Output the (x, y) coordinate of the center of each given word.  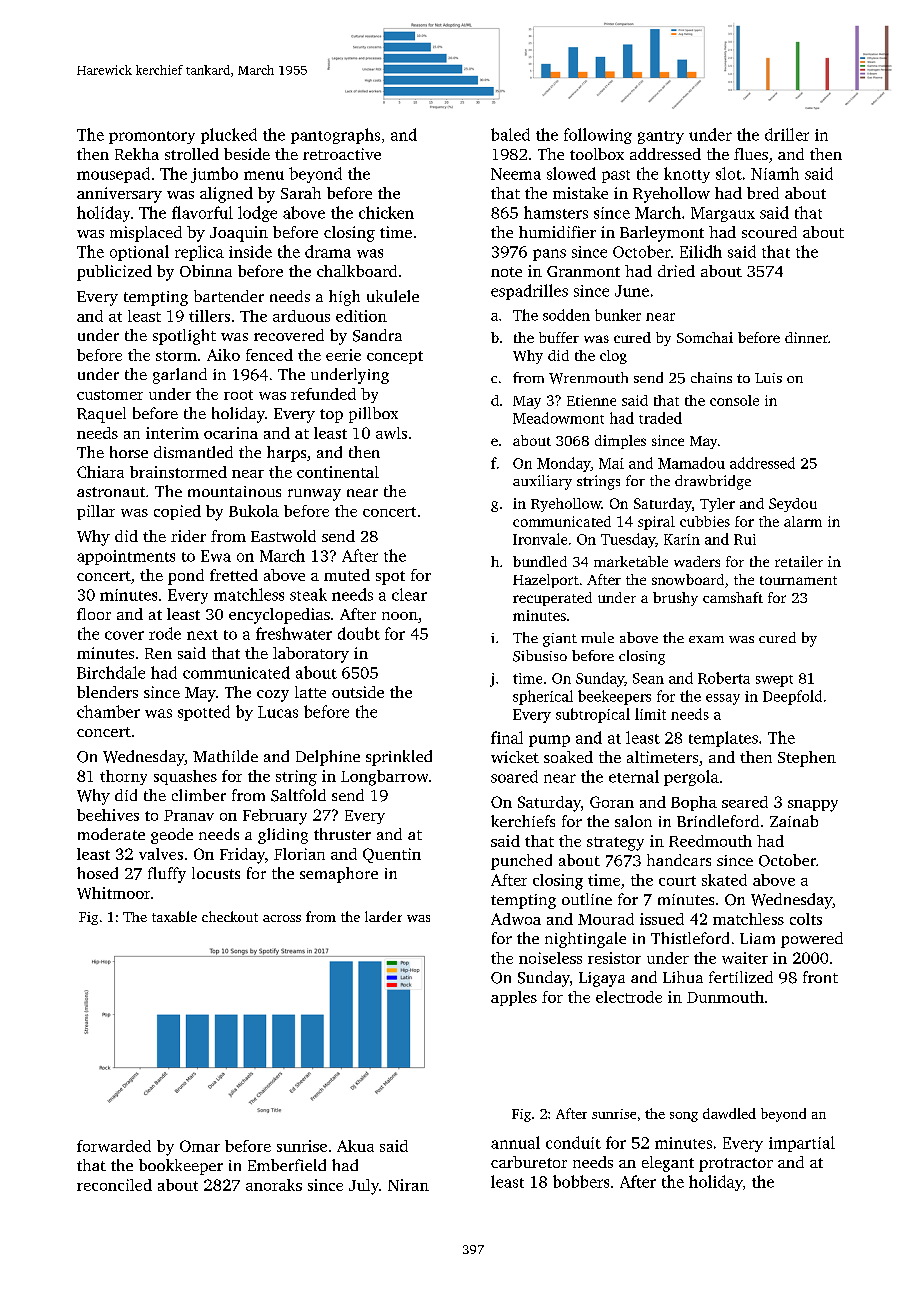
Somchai (705, 337)
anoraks (274, 1185)
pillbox (373, 415)
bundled (540, 561)
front (820, 977)
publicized (114, 273)
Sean (648, 678)
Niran (408, 1185)
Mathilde (225, 756)
